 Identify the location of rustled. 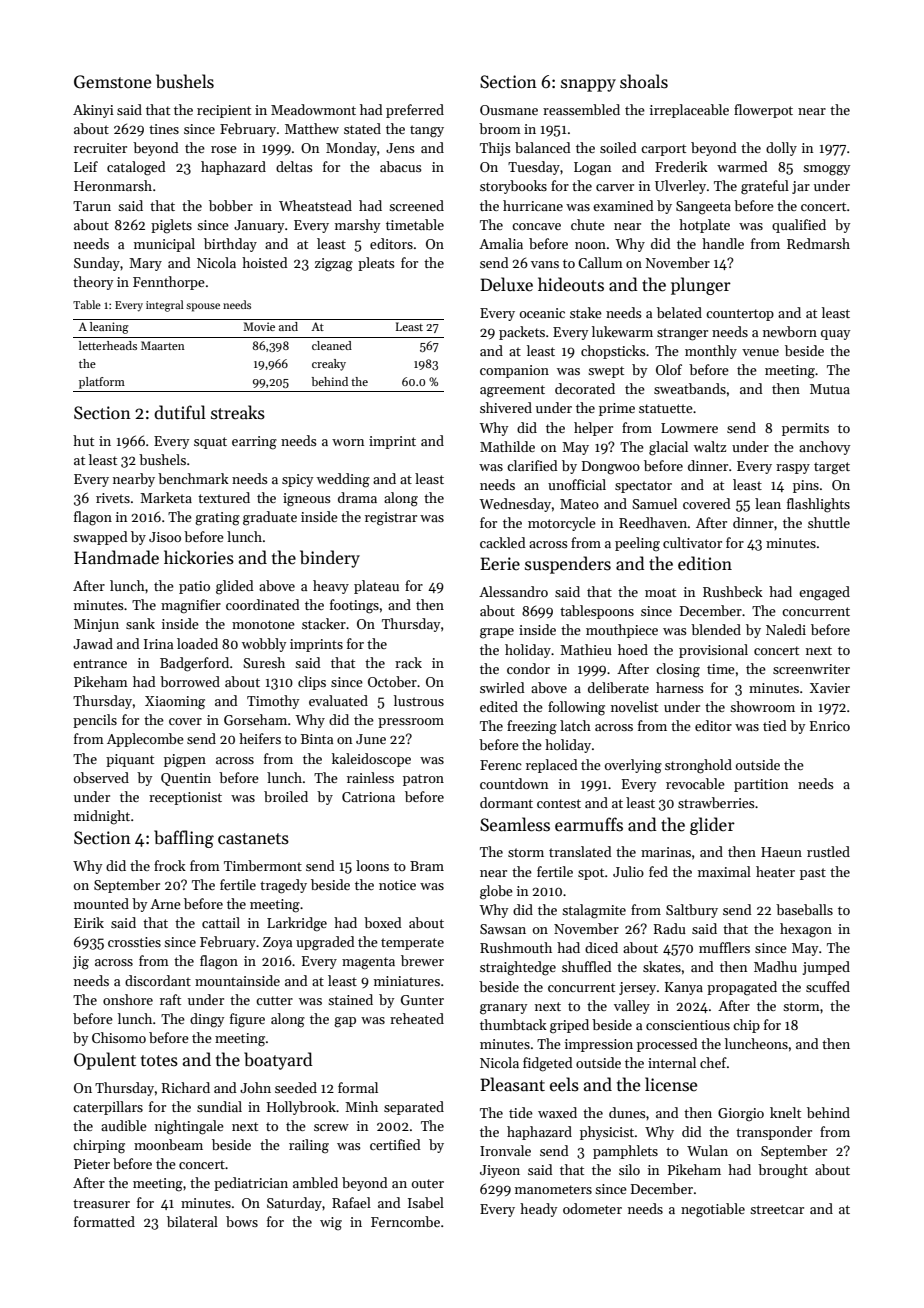
(828, 851).
